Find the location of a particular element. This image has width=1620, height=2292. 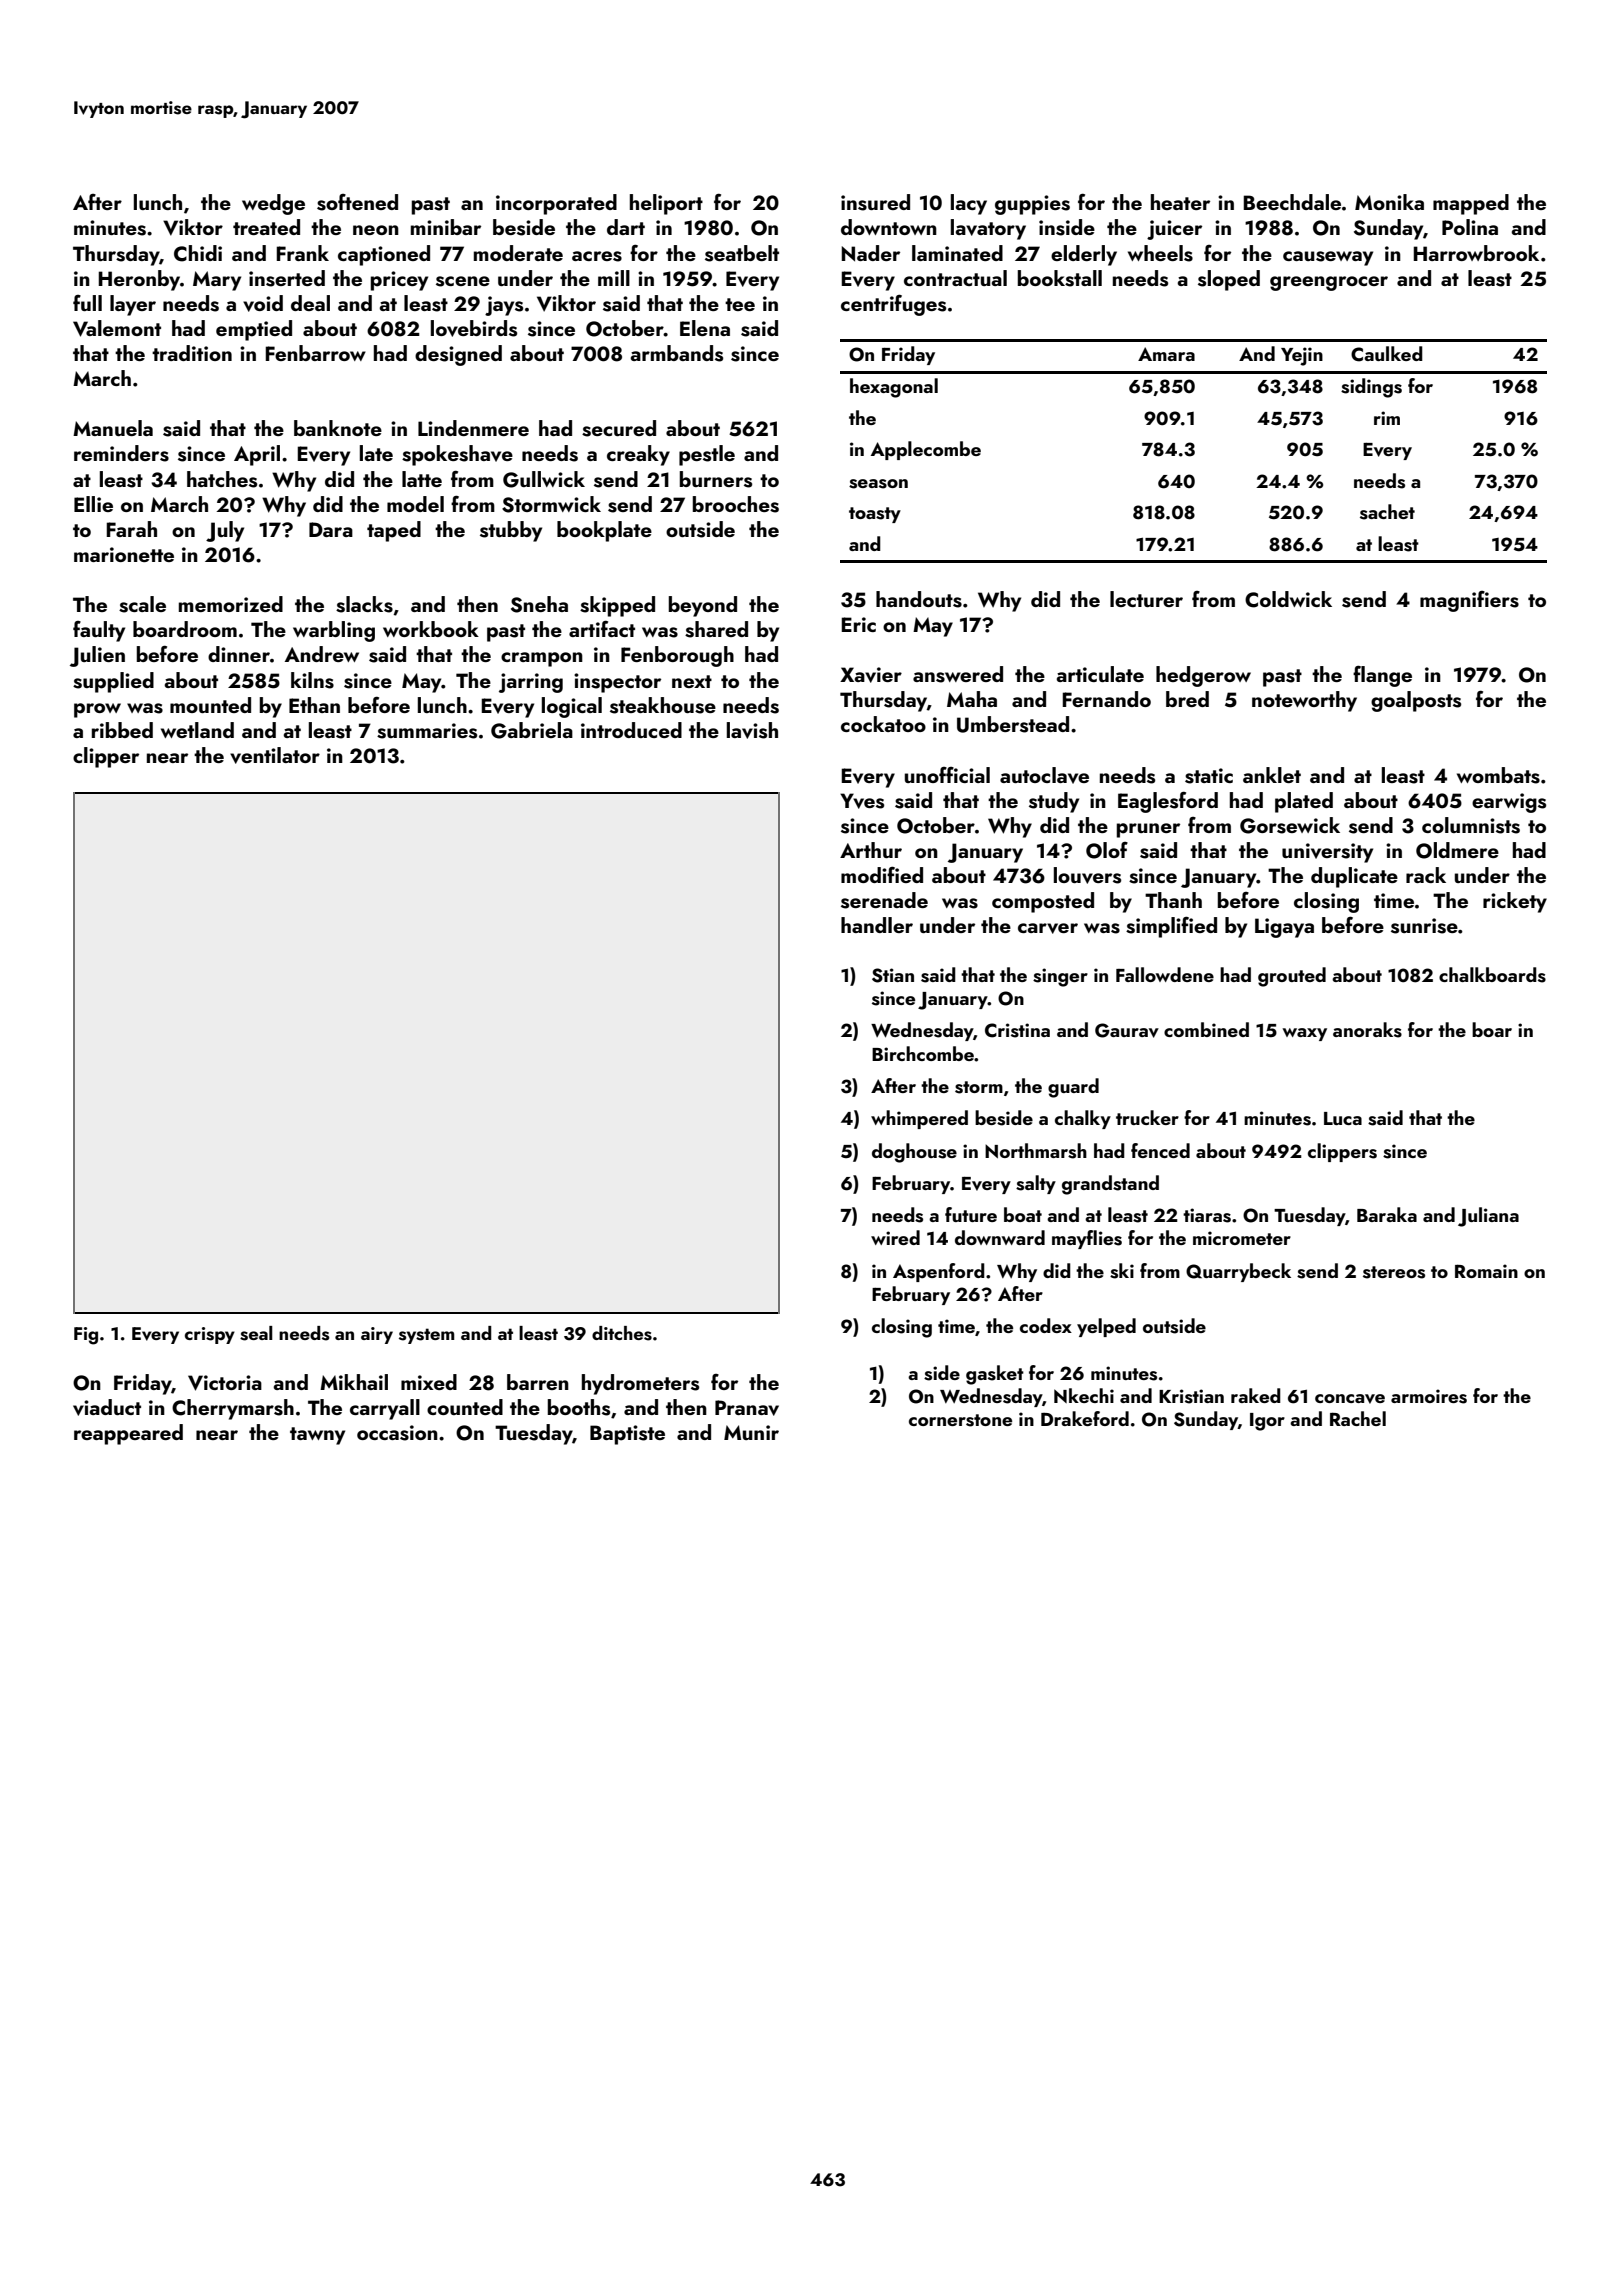

handler is located at coordinates (877, 925).
